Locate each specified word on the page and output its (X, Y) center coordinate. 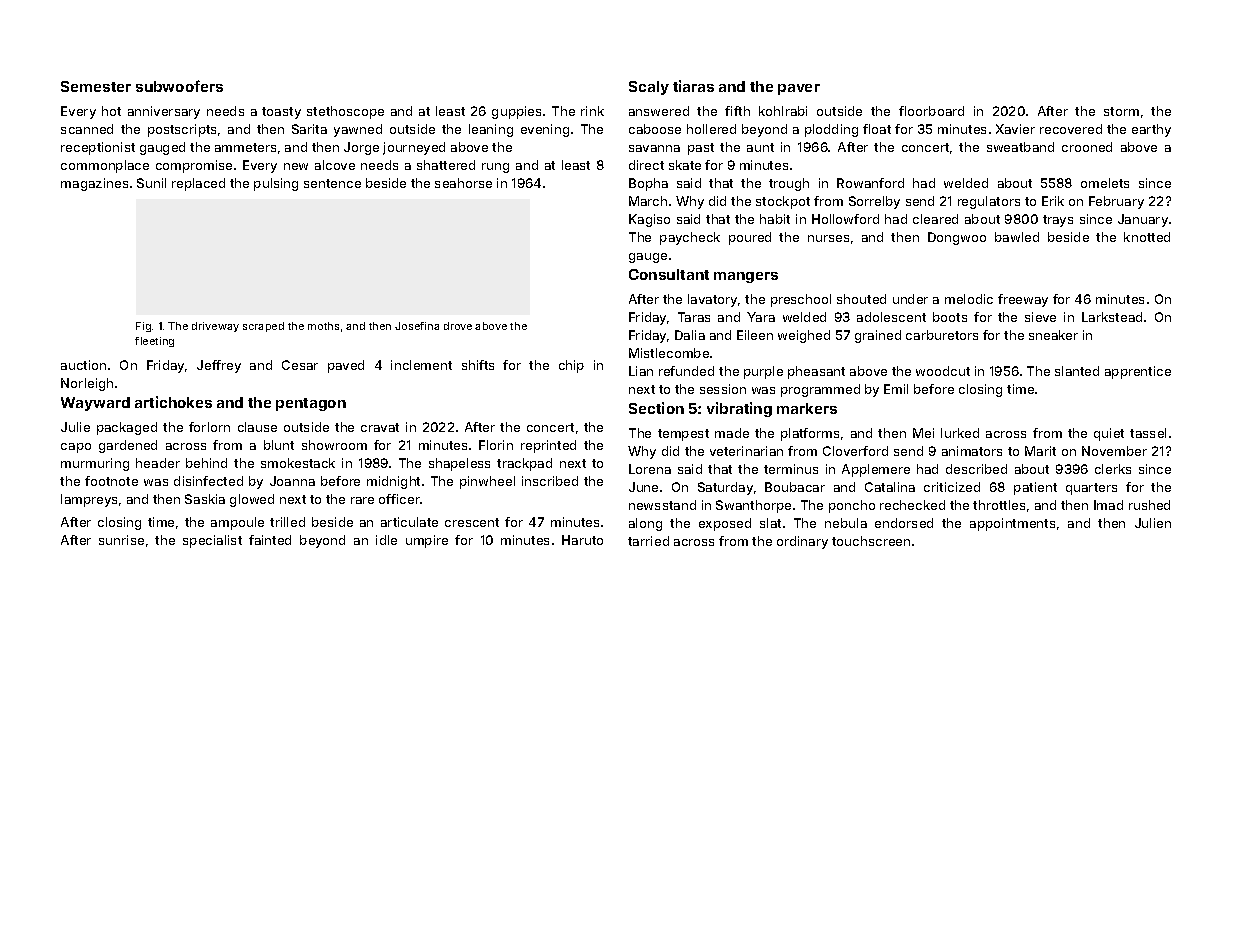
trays (1058, 221)
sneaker (1053, 335)
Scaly (649, 88)
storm (1121, 111)
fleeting (154, 342)
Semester (96, 86)
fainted (270, 540)
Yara (761, 317)
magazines (94, 184)
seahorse (463, 183)
